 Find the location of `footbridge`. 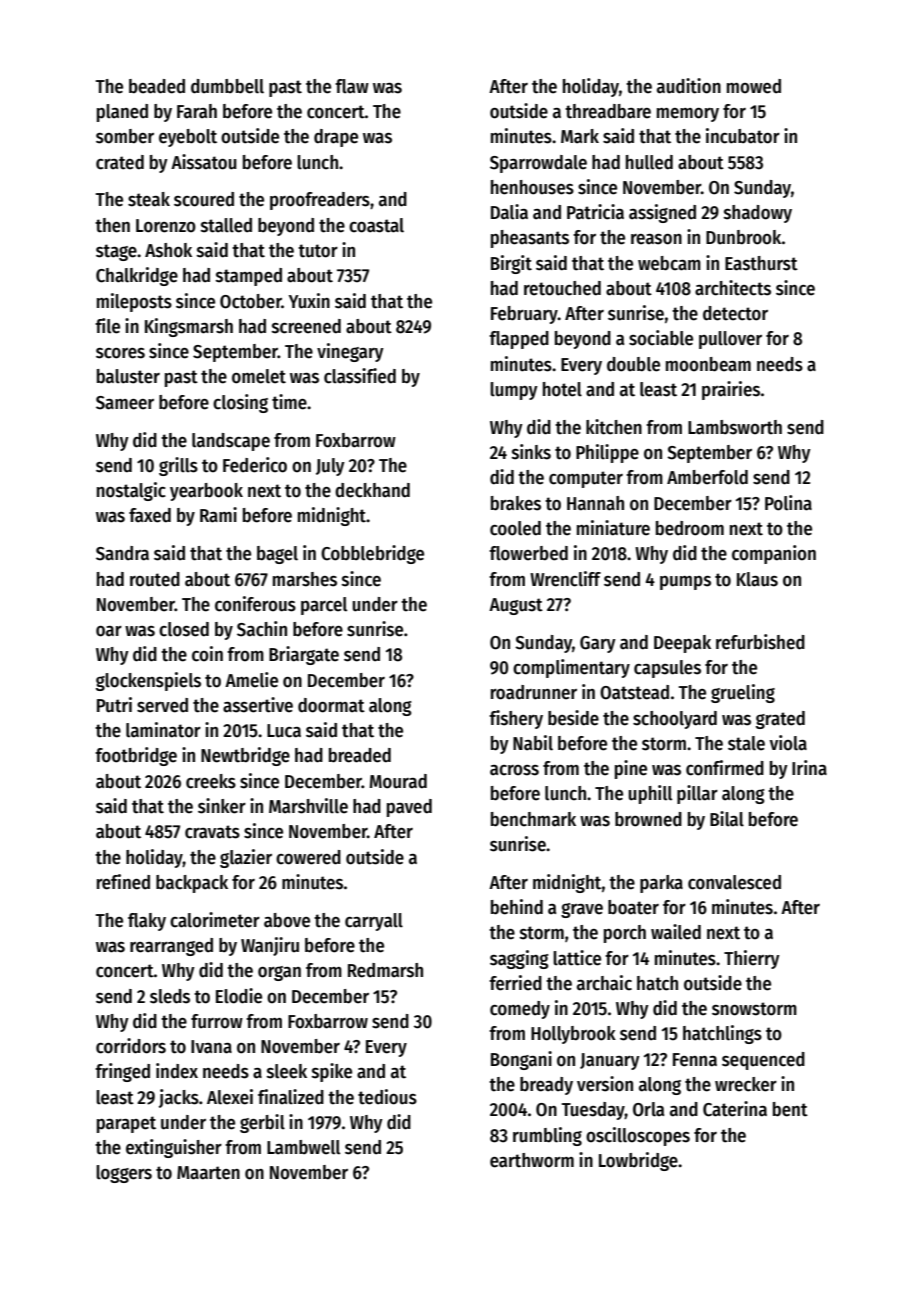

footbridge is located at coordinates (136, 756).
